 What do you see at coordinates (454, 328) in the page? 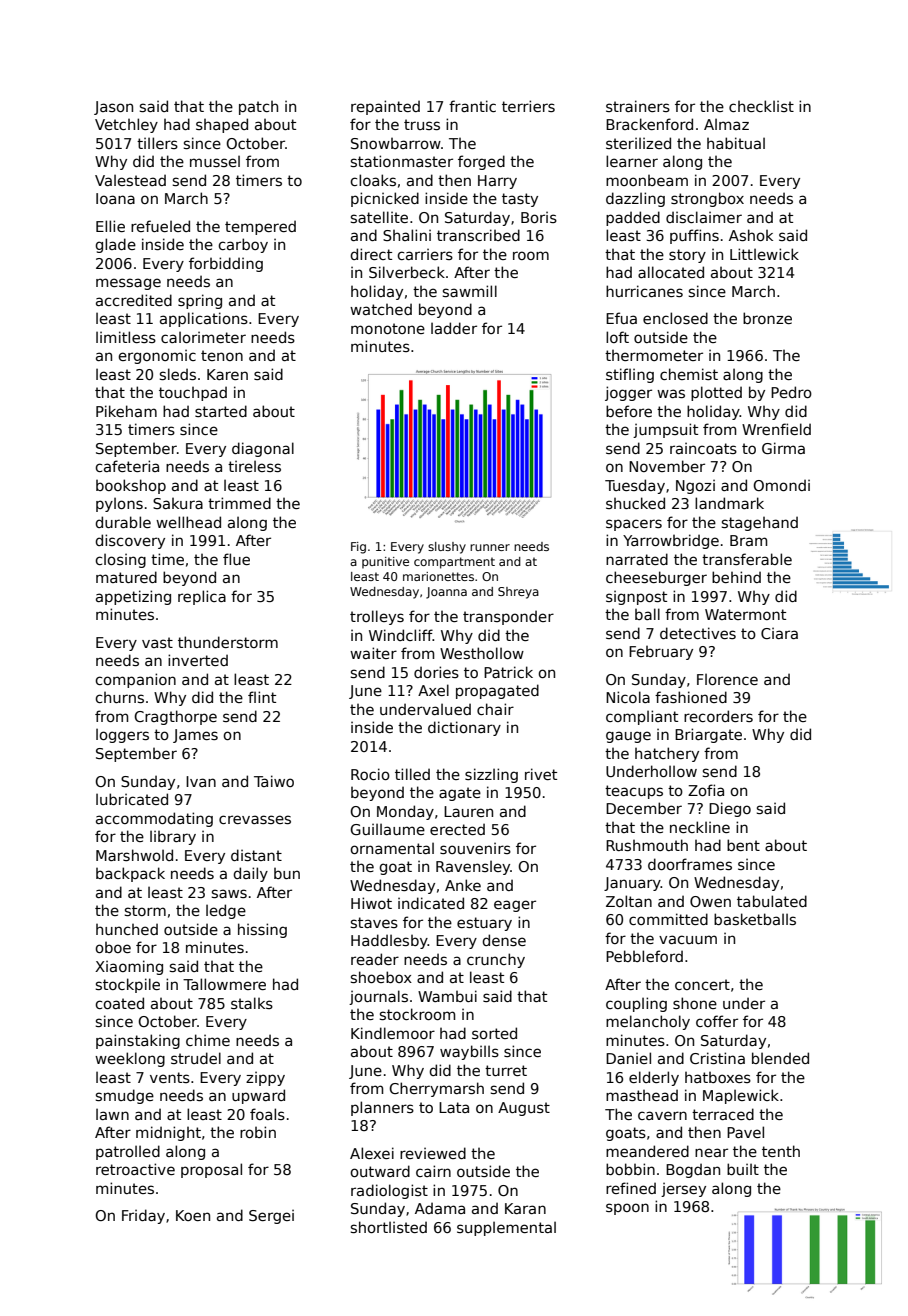
I see `ladder` at bounding box center [454, 328].
